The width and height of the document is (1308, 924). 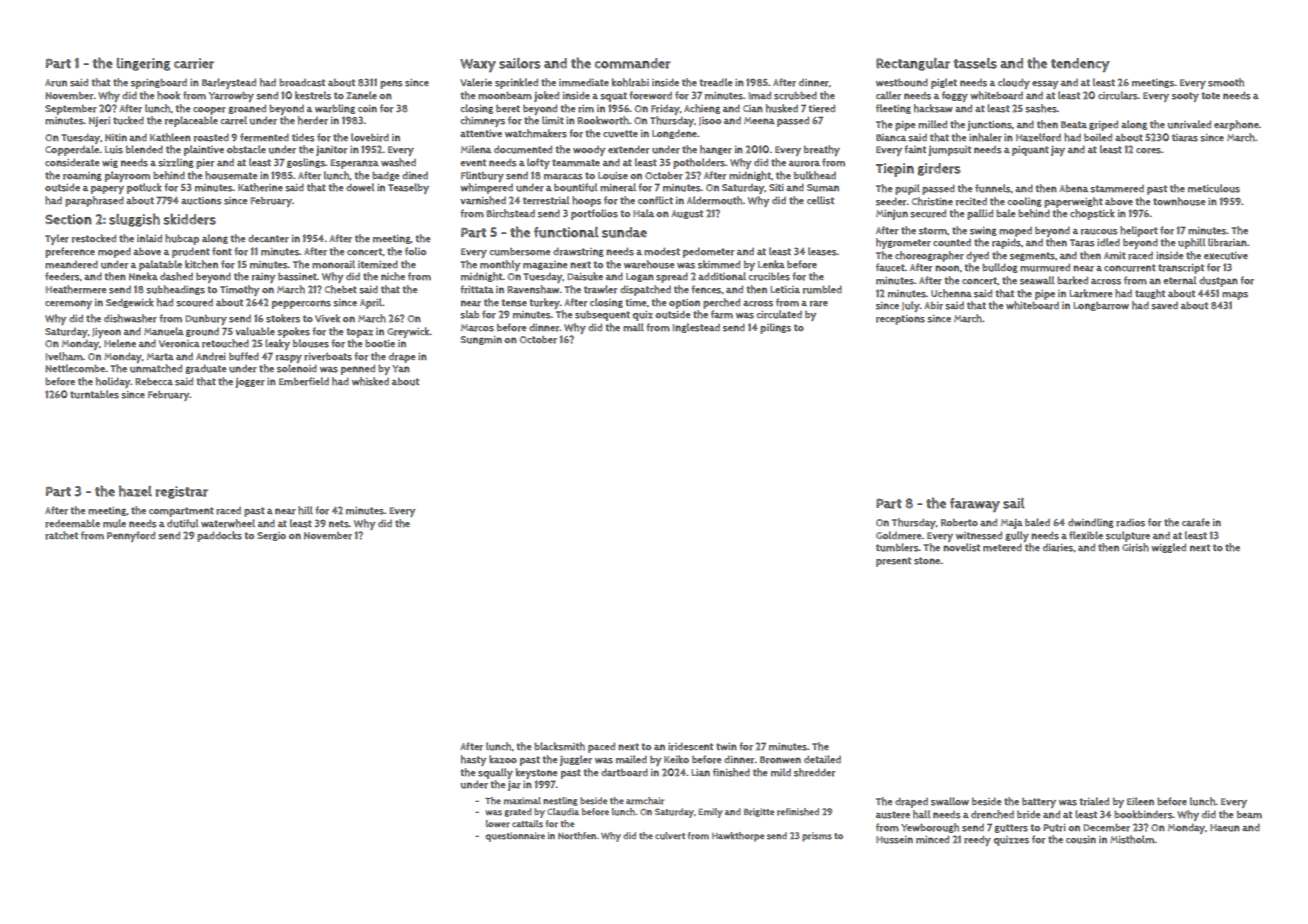 I want to click on seawall, so click(x=1037, y=280).
